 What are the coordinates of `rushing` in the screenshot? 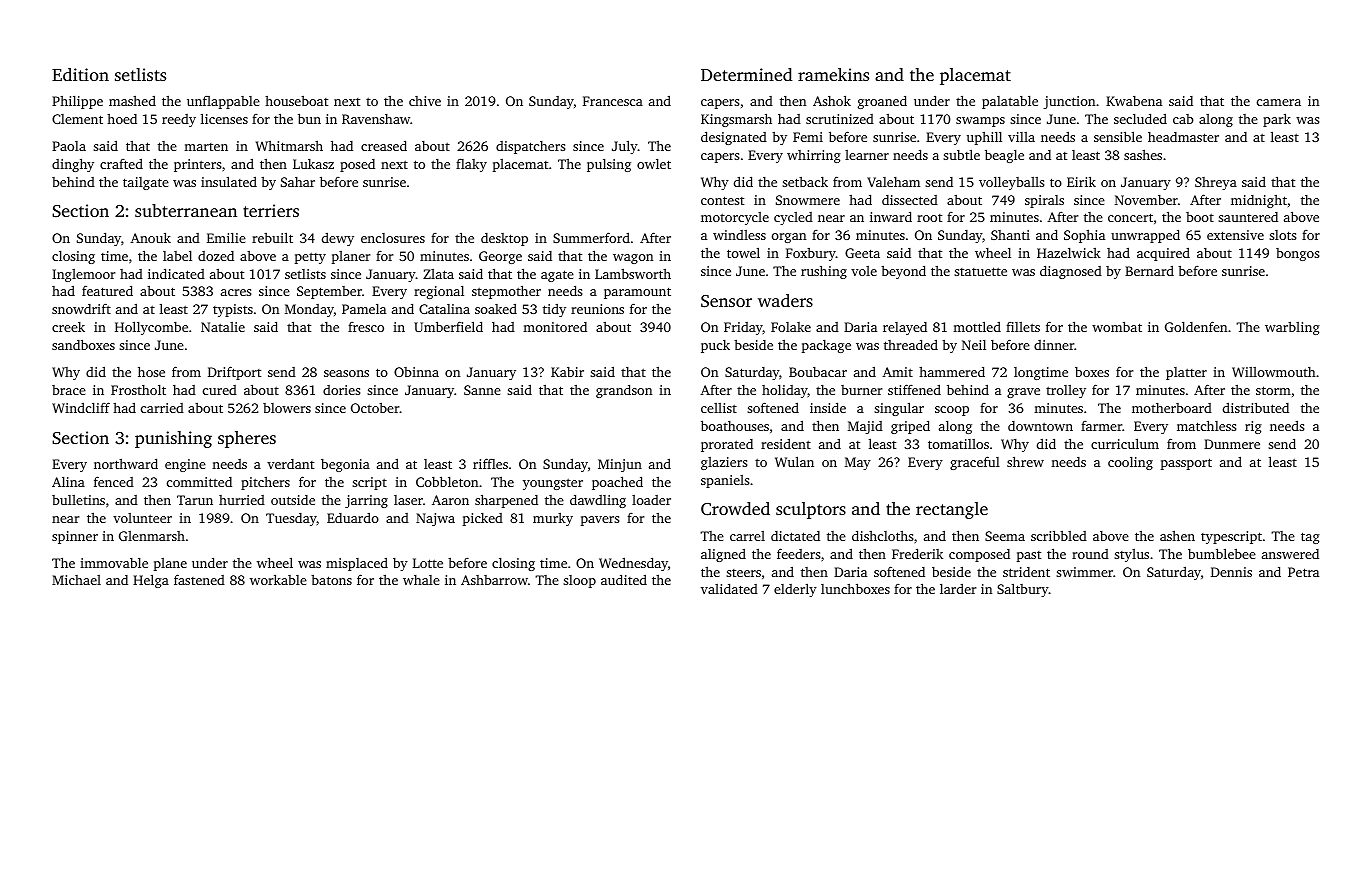 It's located at (824, 272).
